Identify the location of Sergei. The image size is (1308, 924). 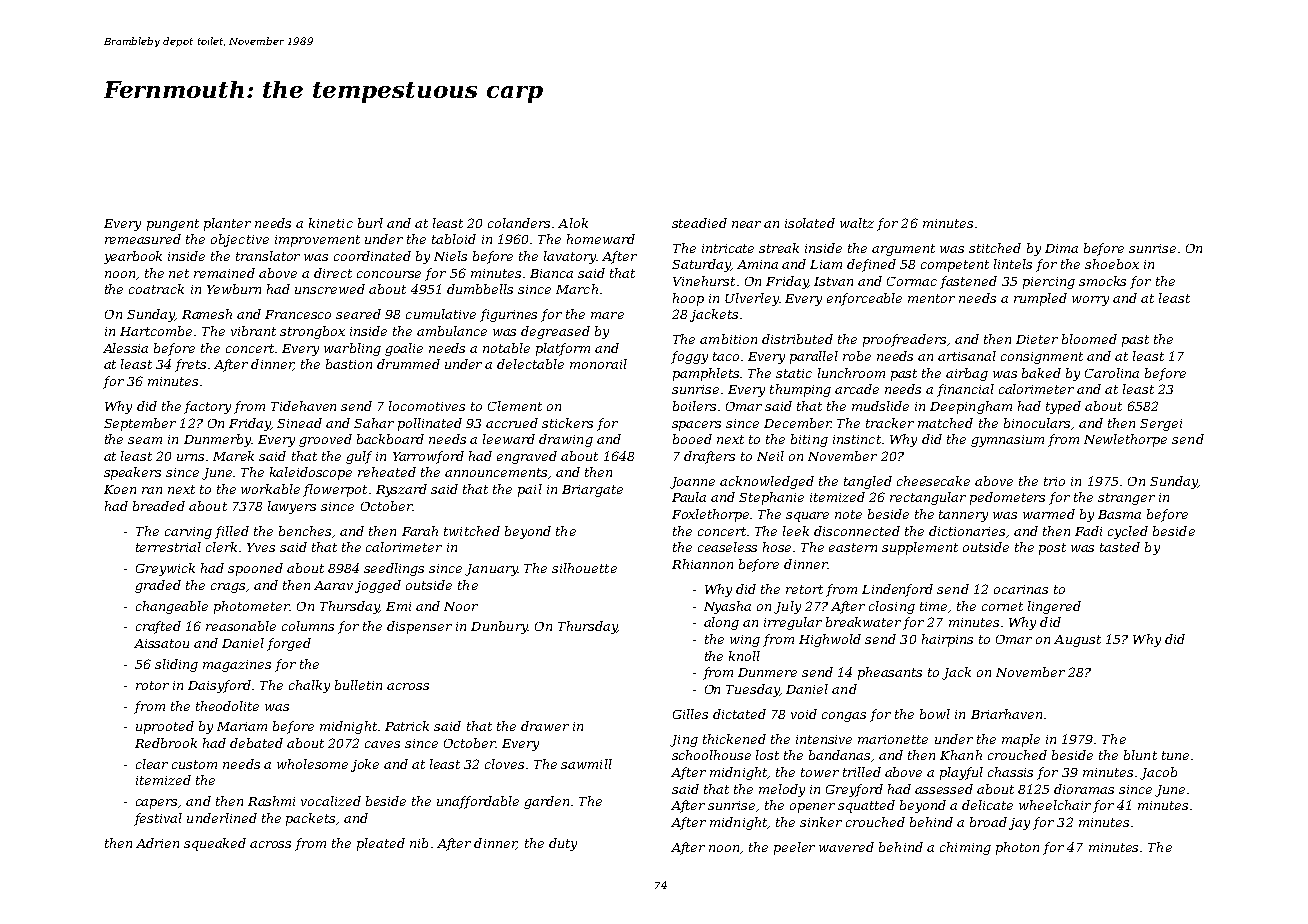
(1161, 425).
